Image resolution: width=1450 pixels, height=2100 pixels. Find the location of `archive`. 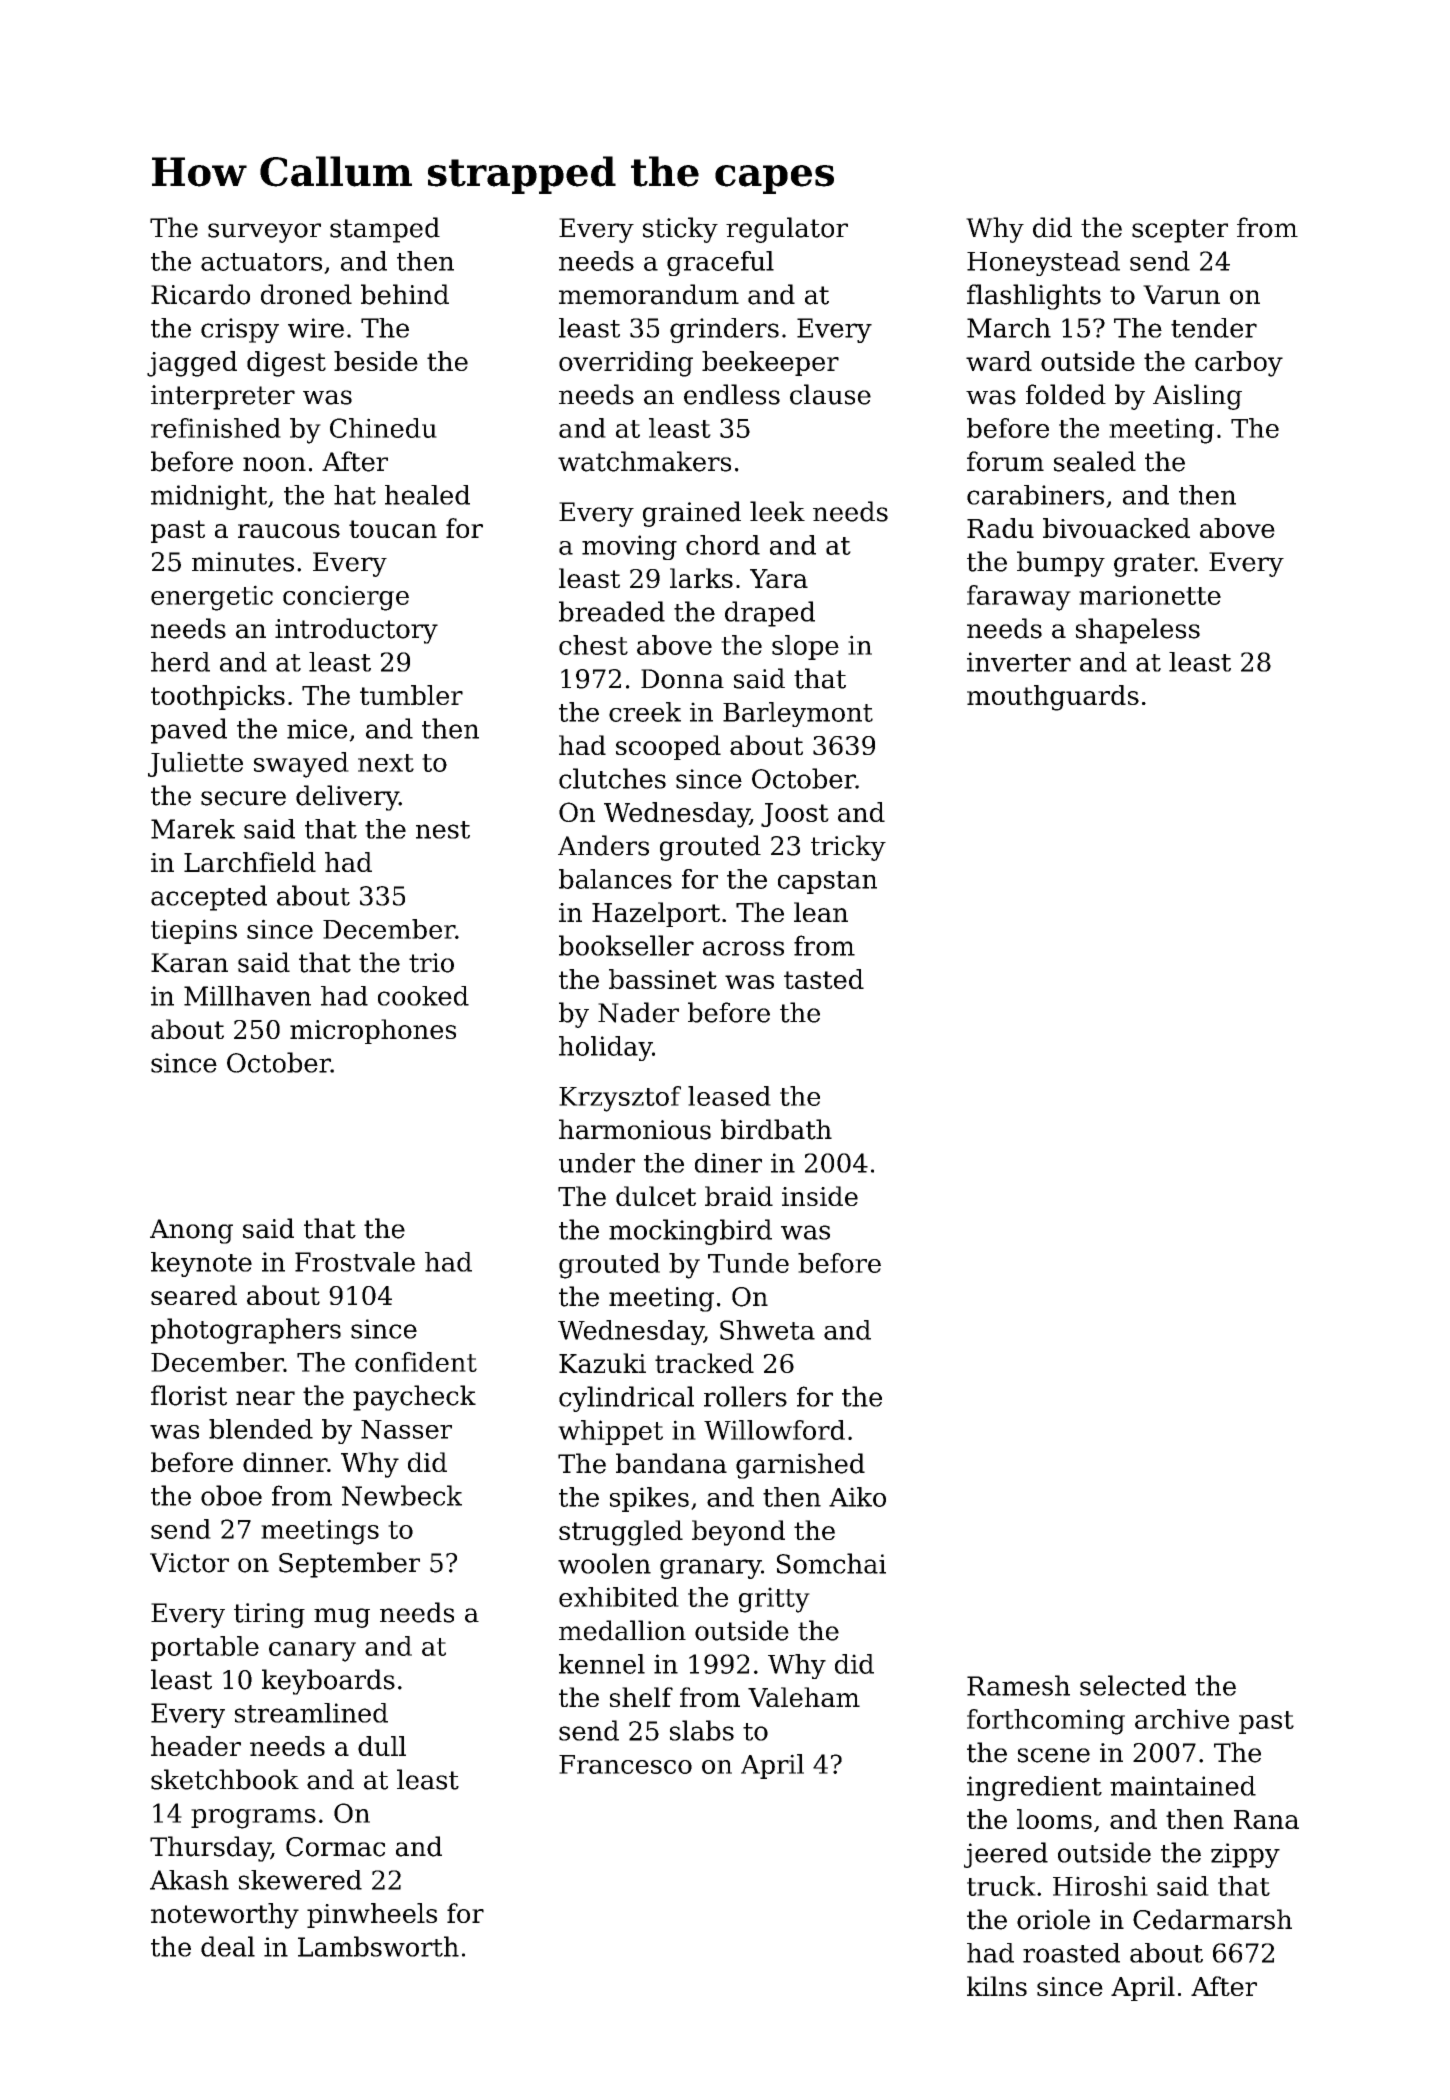

archive is located at coordinates (1182, 1719).
